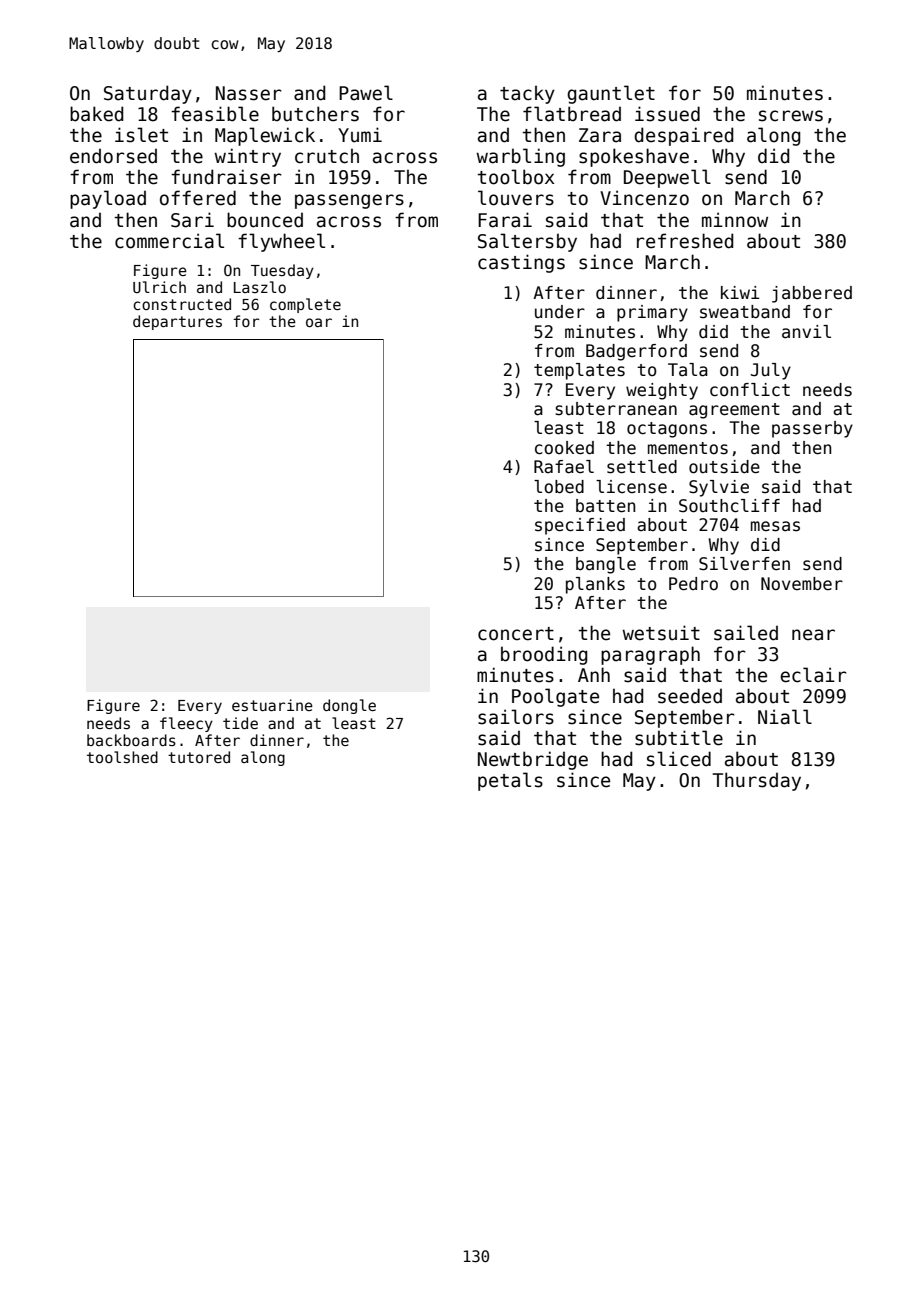 This document has height=1308, width=924. I want to click on sailors, so click(516, 717).
